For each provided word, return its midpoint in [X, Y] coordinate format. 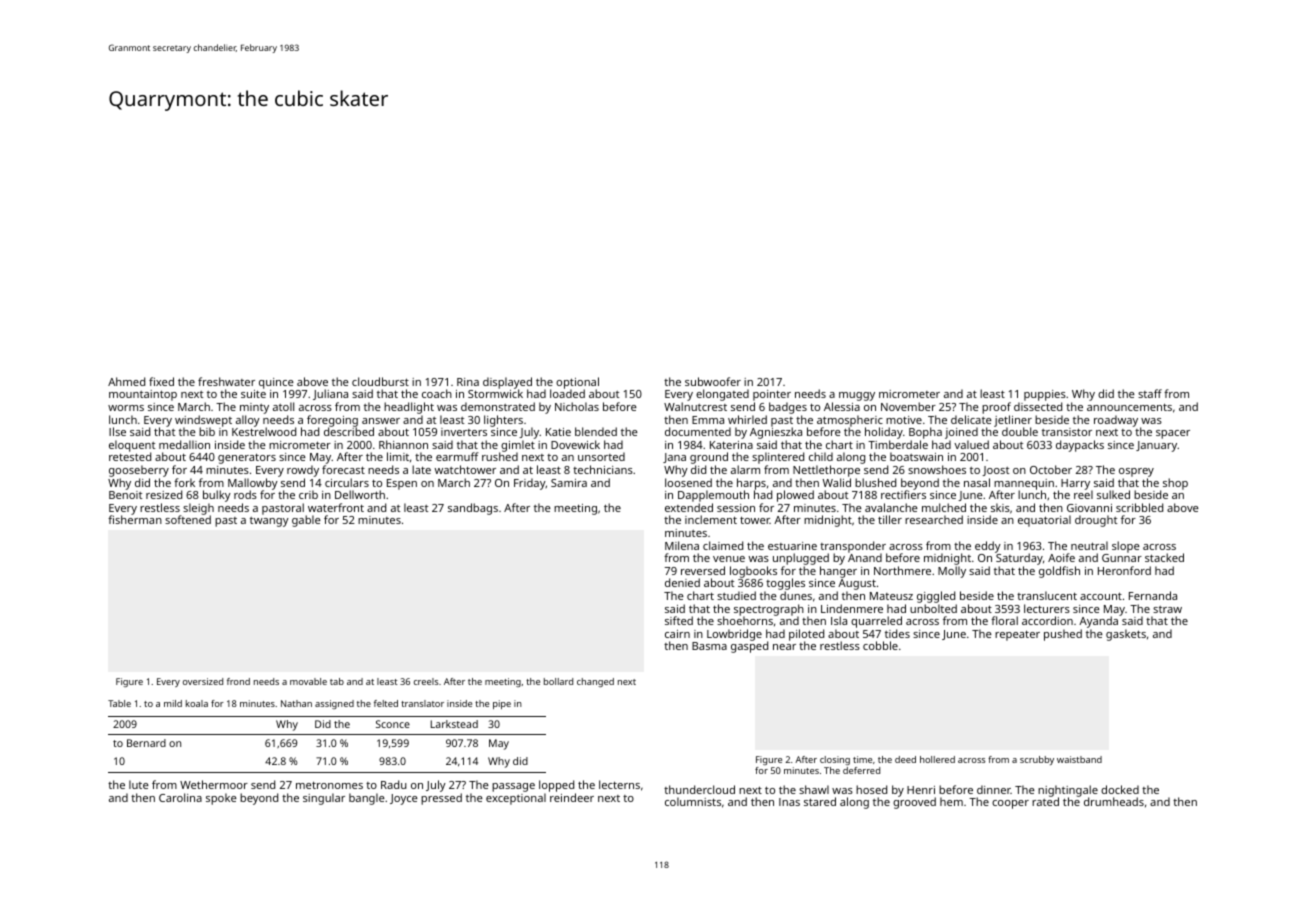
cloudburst [380, 381]
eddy [988, 547]
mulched [944, 507]
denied [682, 582]
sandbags [473, 509]
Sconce [393, 724]
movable [308, 681]
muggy [857, 396]
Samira [569, 483]
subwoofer [713, 381]
